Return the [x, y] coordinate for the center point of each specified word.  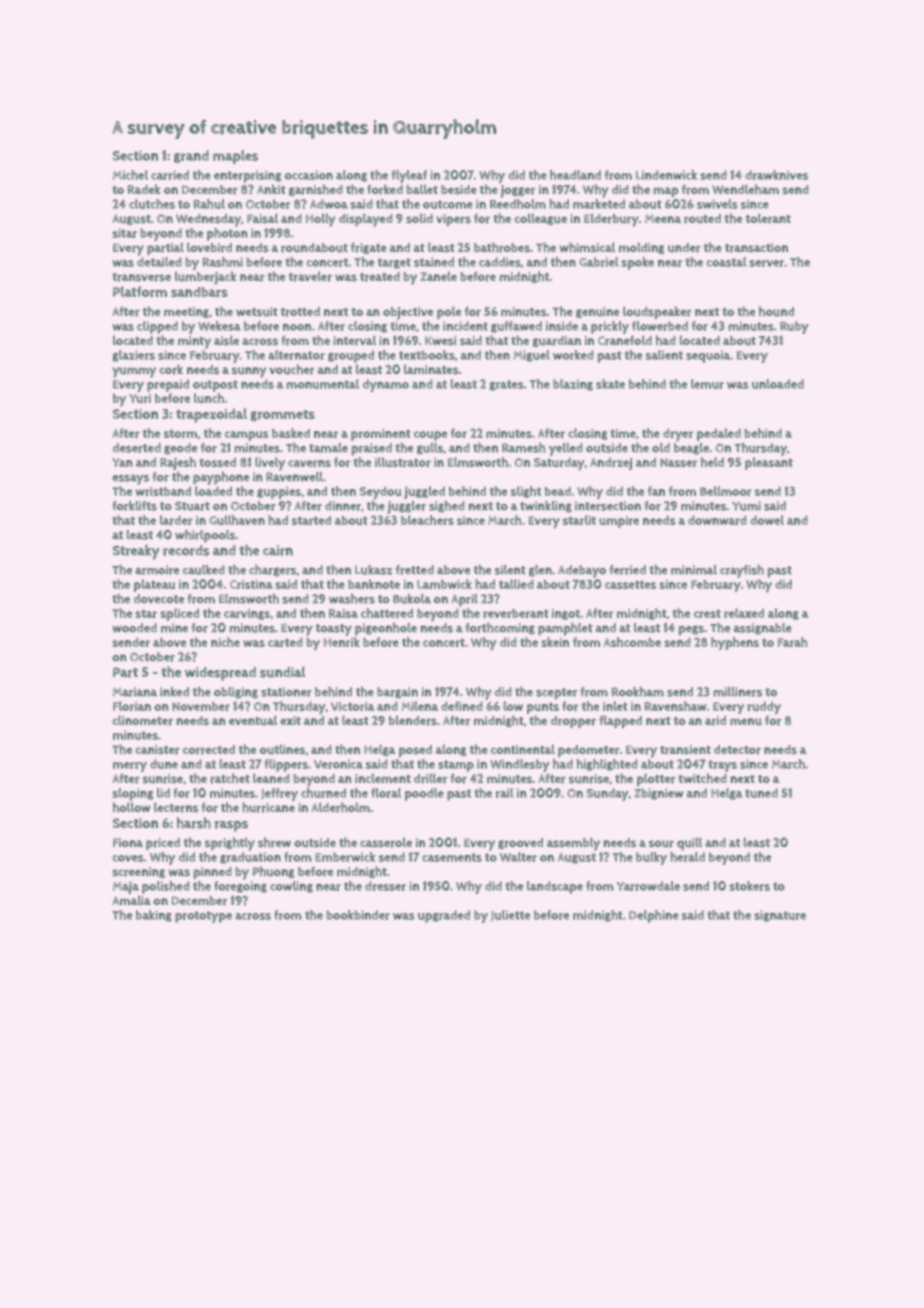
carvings [247, 614]
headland [575, 175]
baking [154, 916]
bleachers [427, 520]
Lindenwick [666, 175]
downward [717, 520]
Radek [144, 189]
